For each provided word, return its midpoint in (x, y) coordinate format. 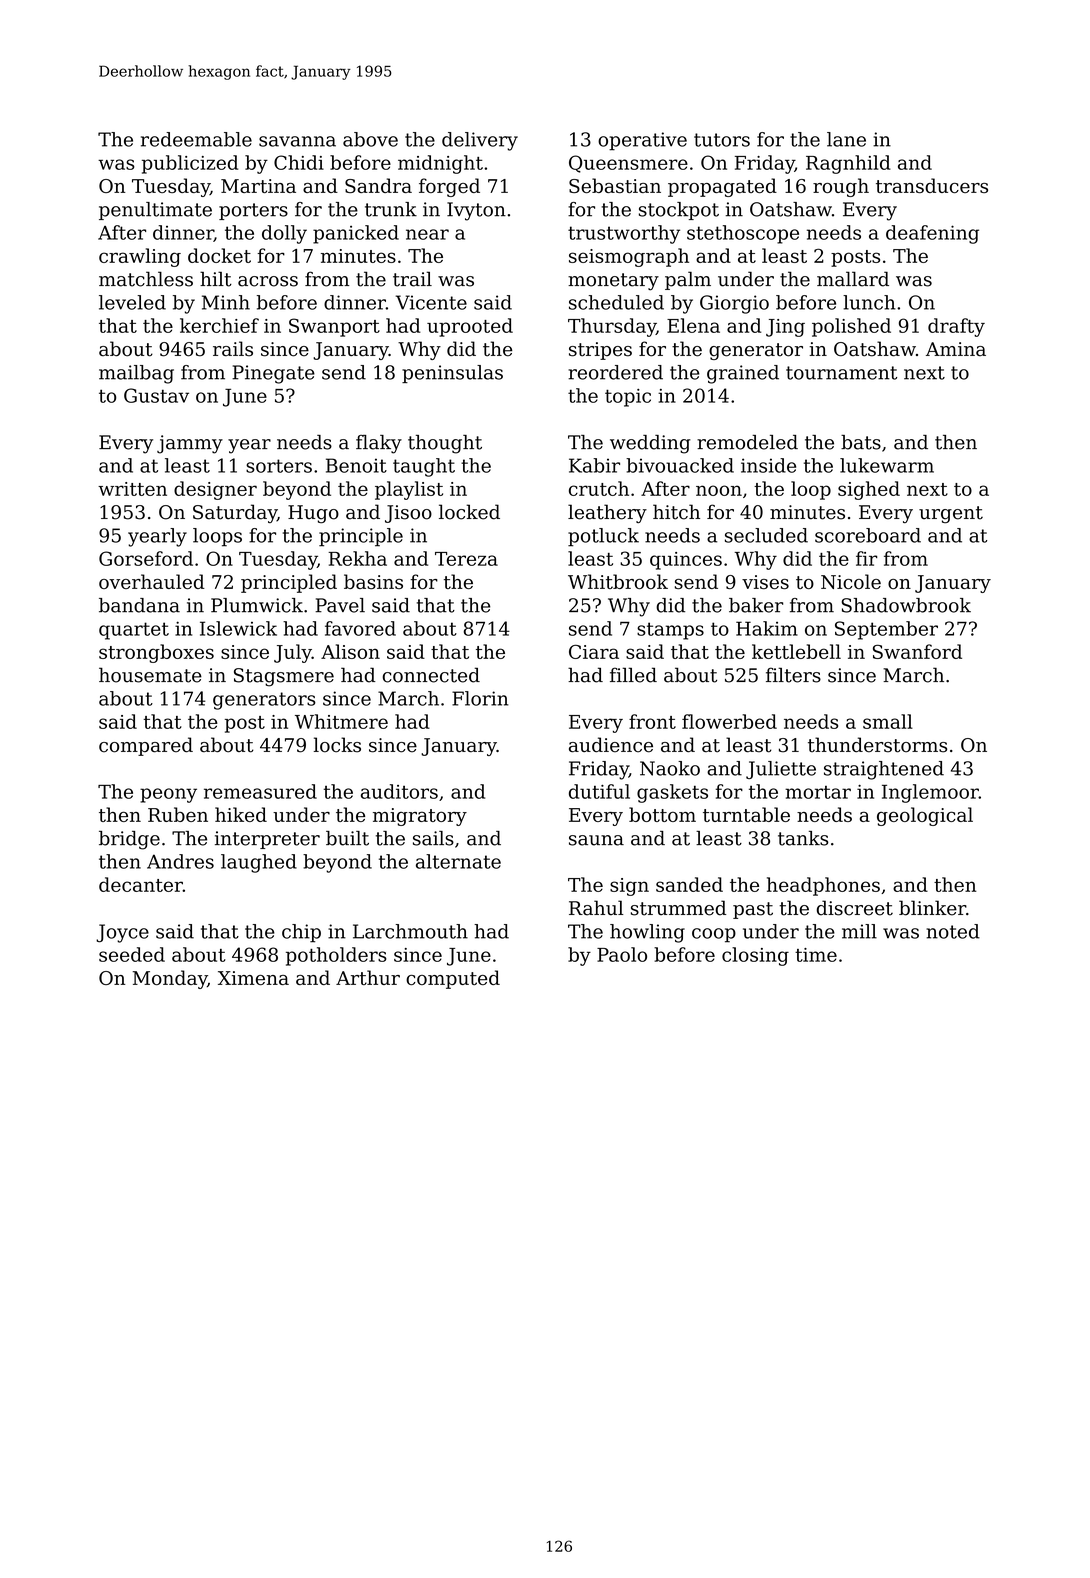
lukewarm (887, 465)
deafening (932, 234)
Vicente (431, 302)
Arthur (368, 977)
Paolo (622, 954)
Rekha (357, 558)
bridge (129, 840)
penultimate (155, 211)
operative (642, 141)
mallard (853, 279)
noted (953, 931)
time (816, 955)
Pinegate (273, 374)
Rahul (596, 908)
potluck (603, 537)
